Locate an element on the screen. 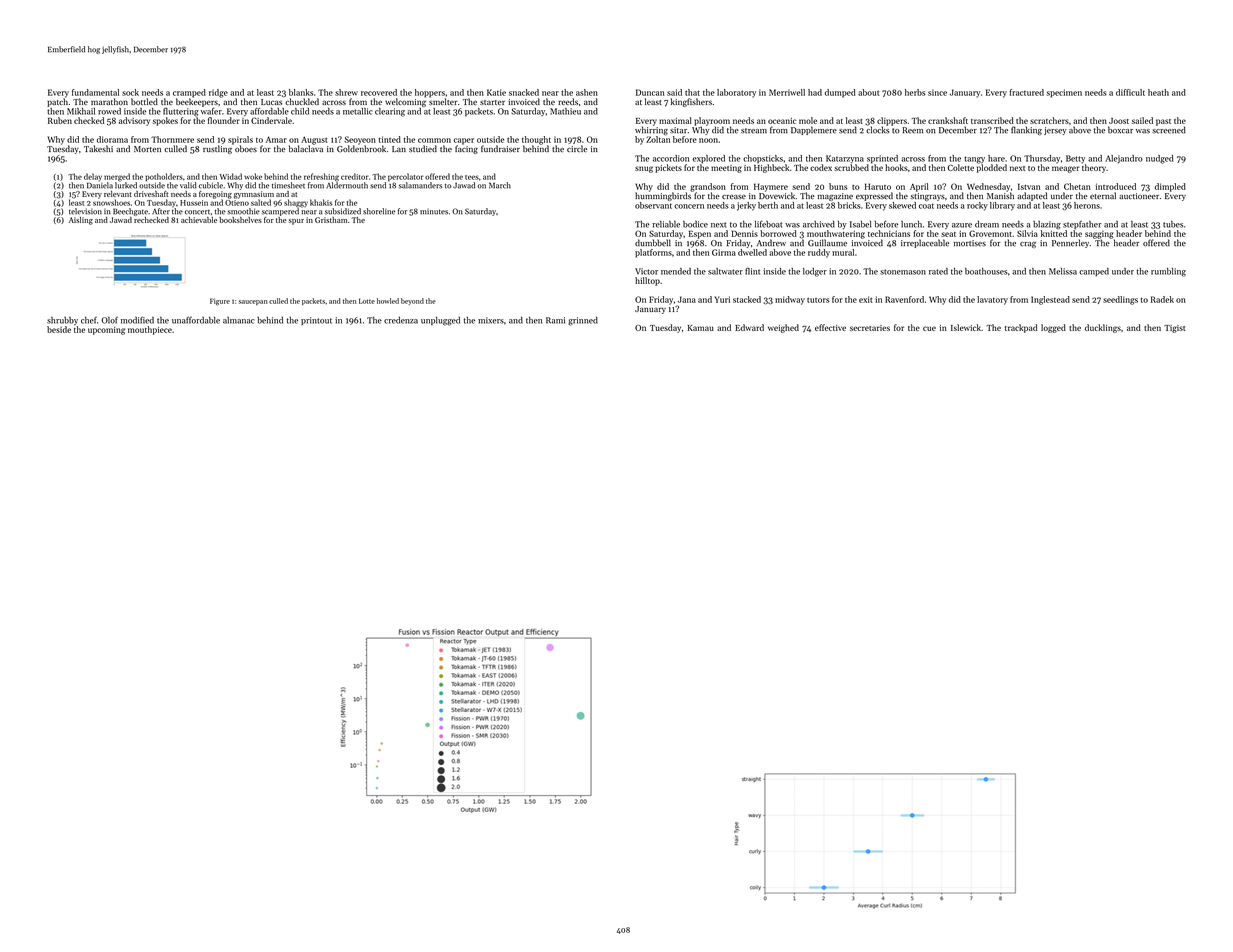  flanking is located at coordinates (1026, 131).
